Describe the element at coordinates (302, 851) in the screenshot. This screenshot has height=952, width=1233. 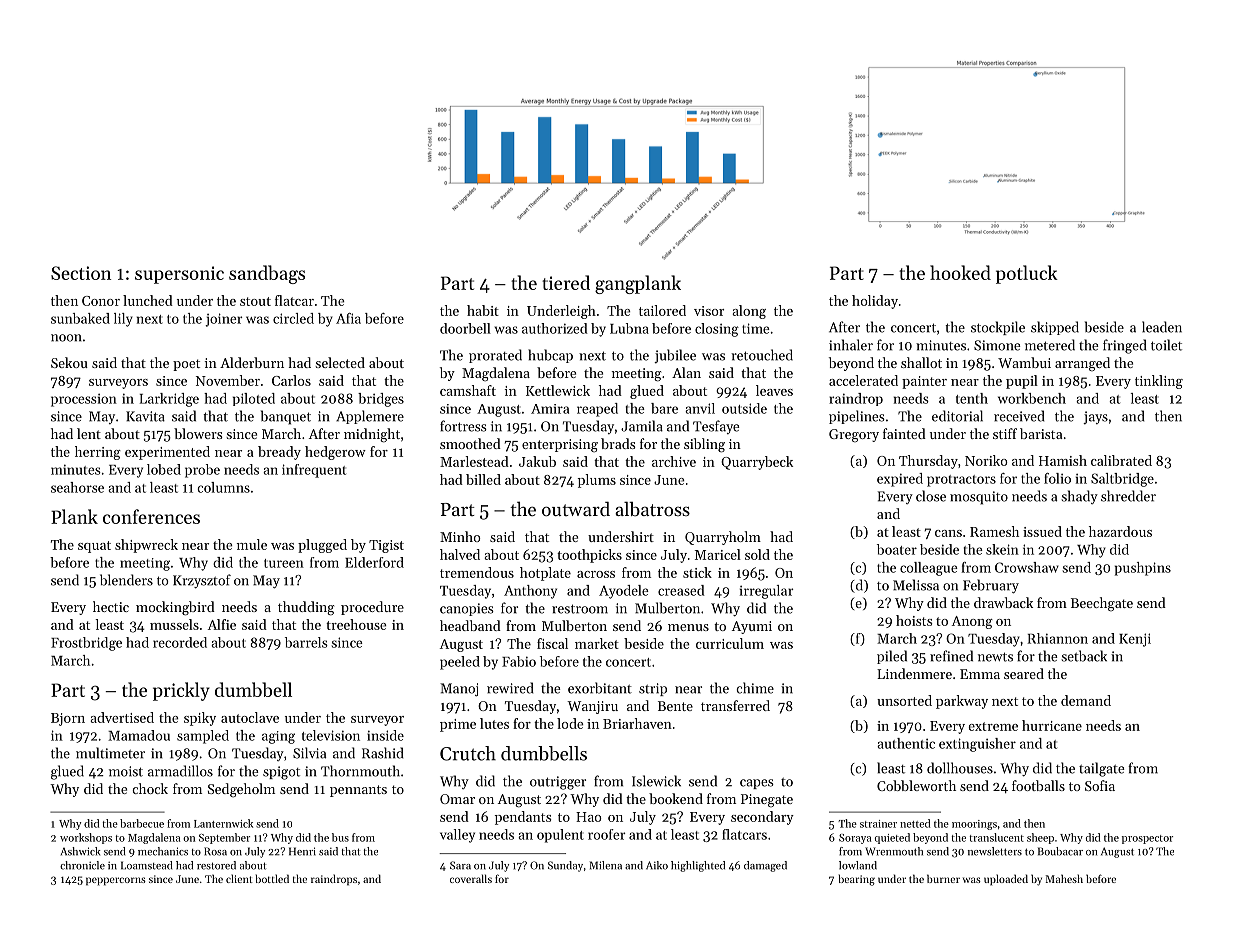
I see `Henri` at that location.
